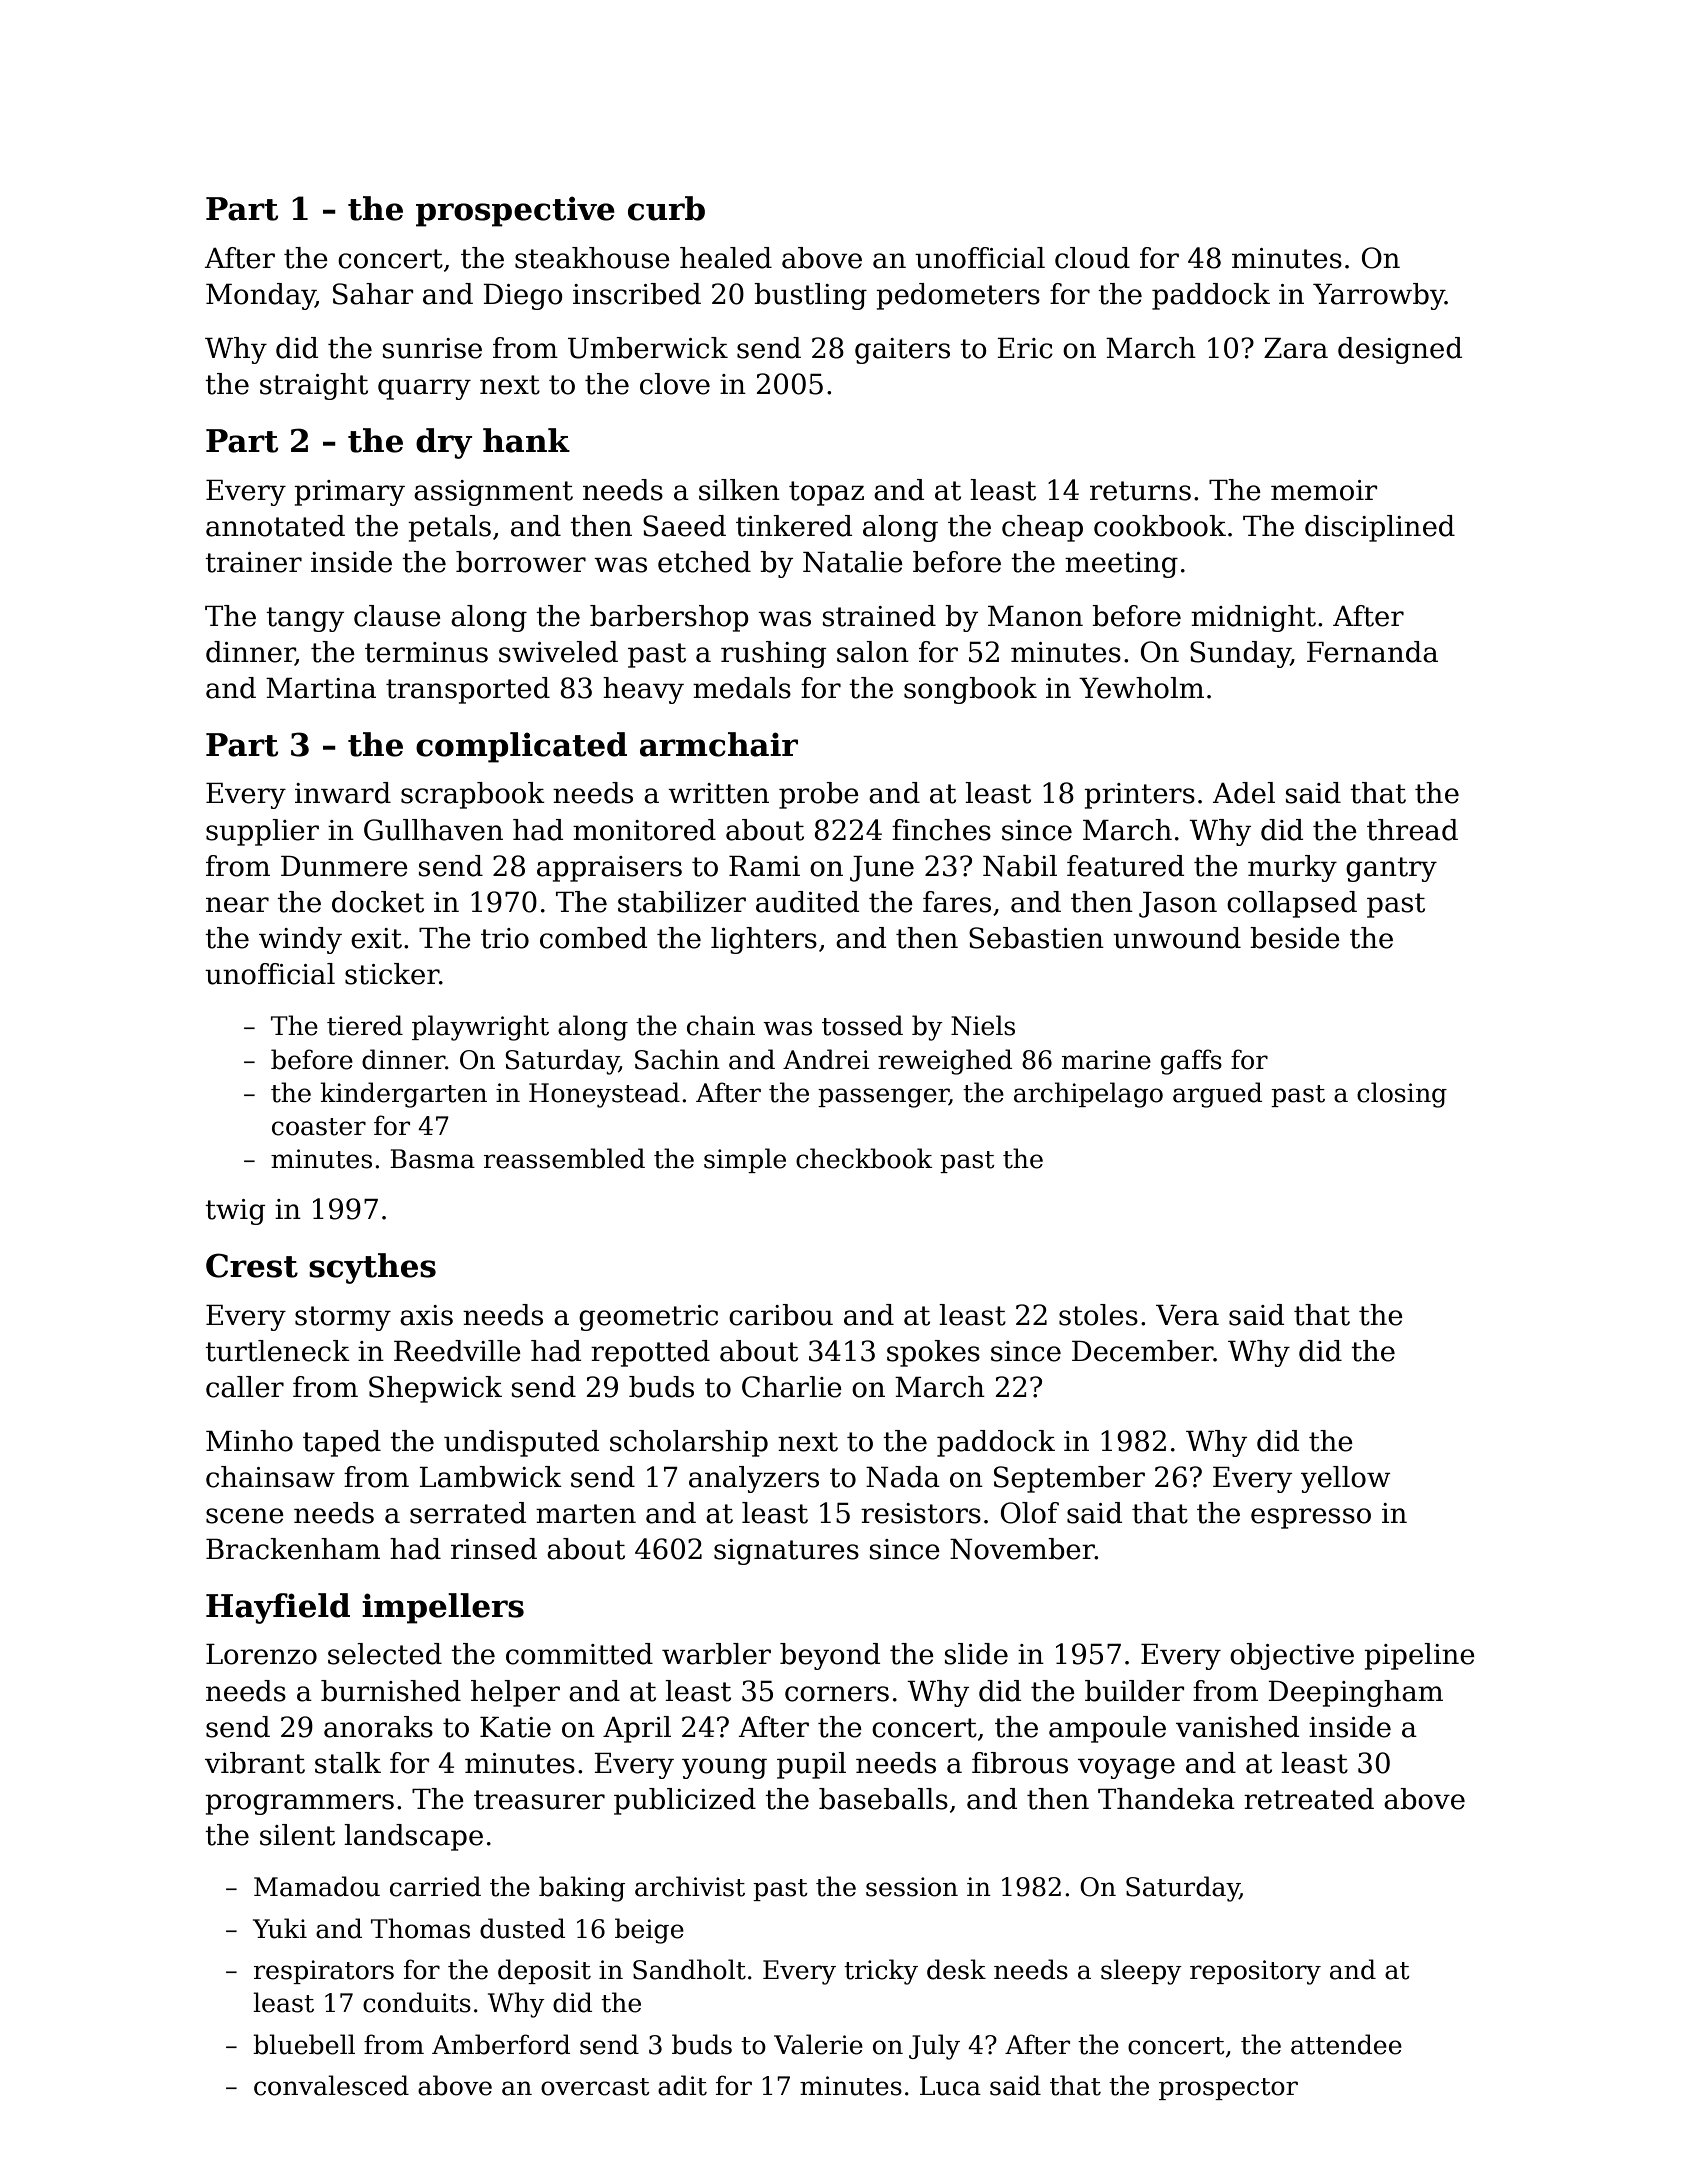  I want to click on gaiters, so click(902, 351).
